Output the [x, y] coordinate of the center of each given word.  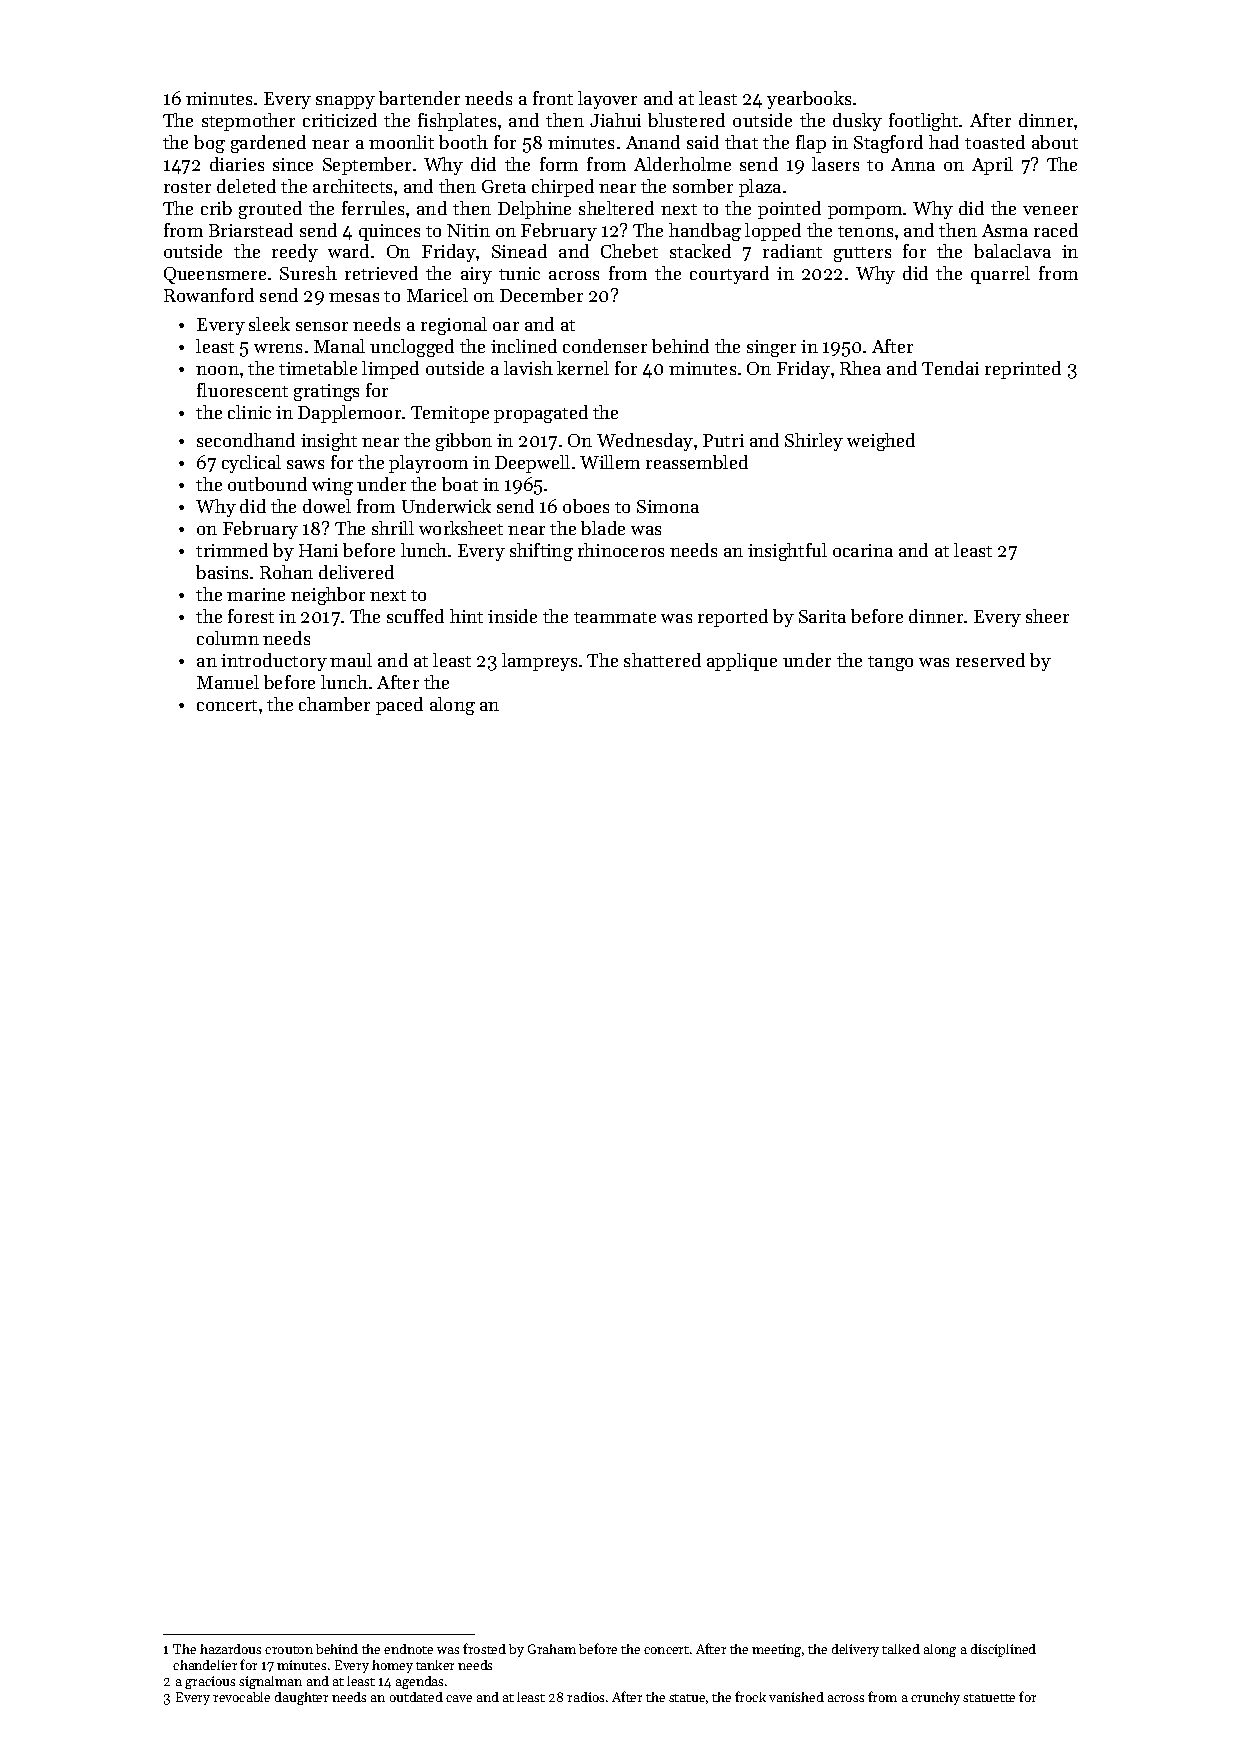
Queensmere [215, 275]
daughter [301, 1698]
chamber [334, 704]
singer [771, 348]
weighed [881, 442]
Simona [668, 506]
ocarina [863, 550]
